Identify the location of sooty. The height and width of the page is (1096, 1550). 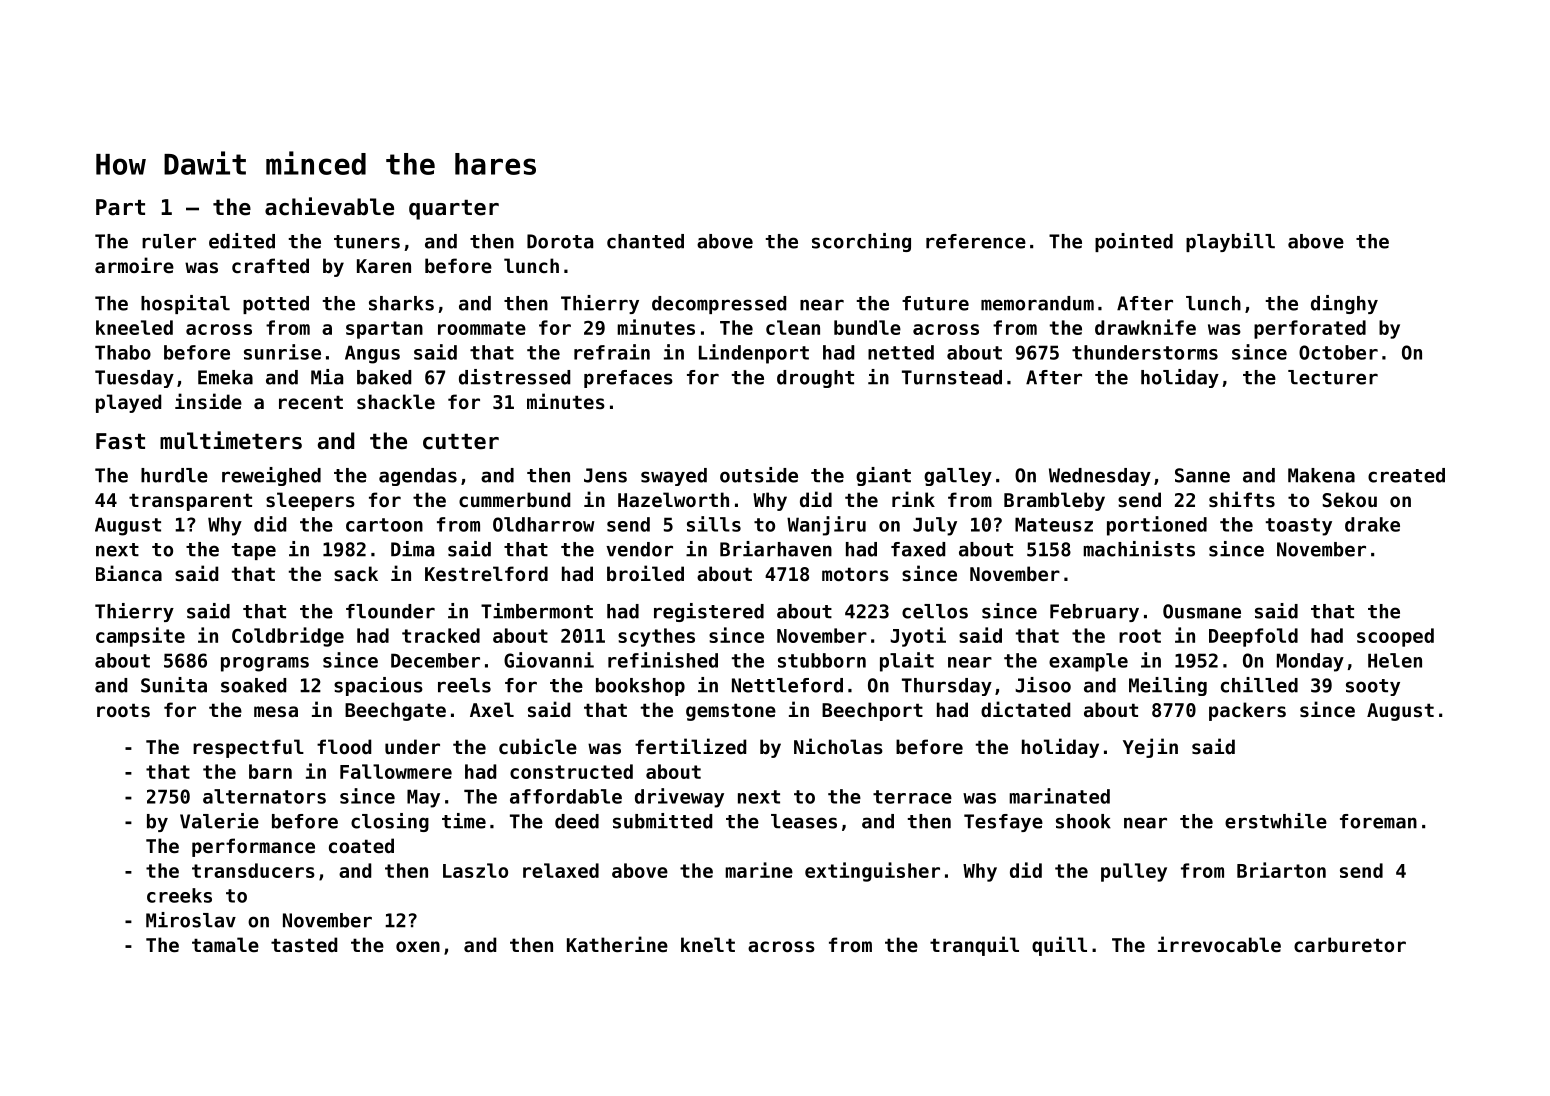
(1373, 687).
